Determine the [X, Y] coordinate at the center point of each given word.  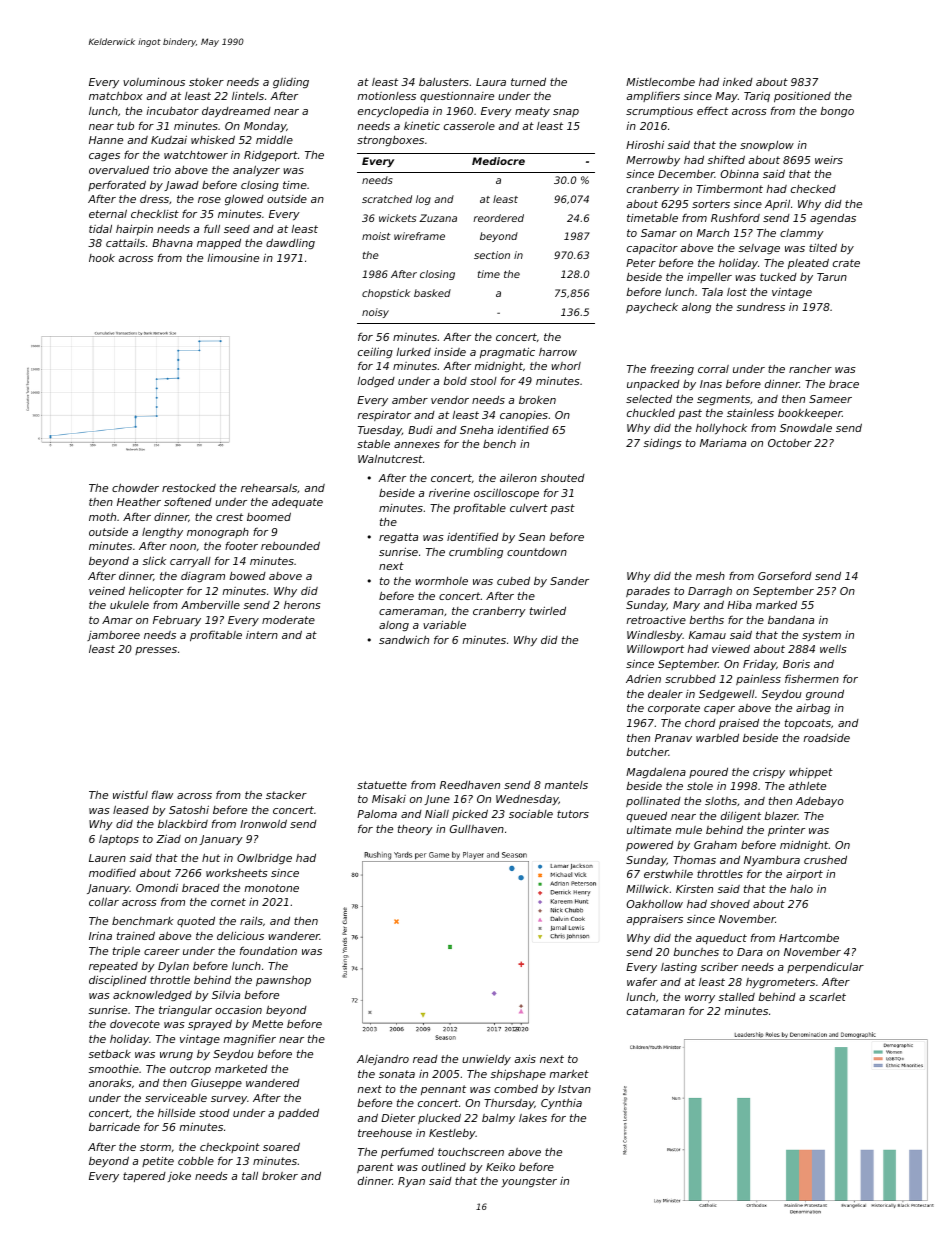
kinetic [422, 125]
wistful [130, 794]
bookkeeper [810, 414]
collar [104, 901]
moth [102, 516]
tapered [144, 1177]
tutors [573, 814]
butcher [647, 752]
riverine [449, 492]
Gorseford [785, 575]
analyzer [256, 171]
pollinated [653, 802]
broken [537, 400]
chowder [135, 487]
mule [688, 830]
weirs [829, 160]
